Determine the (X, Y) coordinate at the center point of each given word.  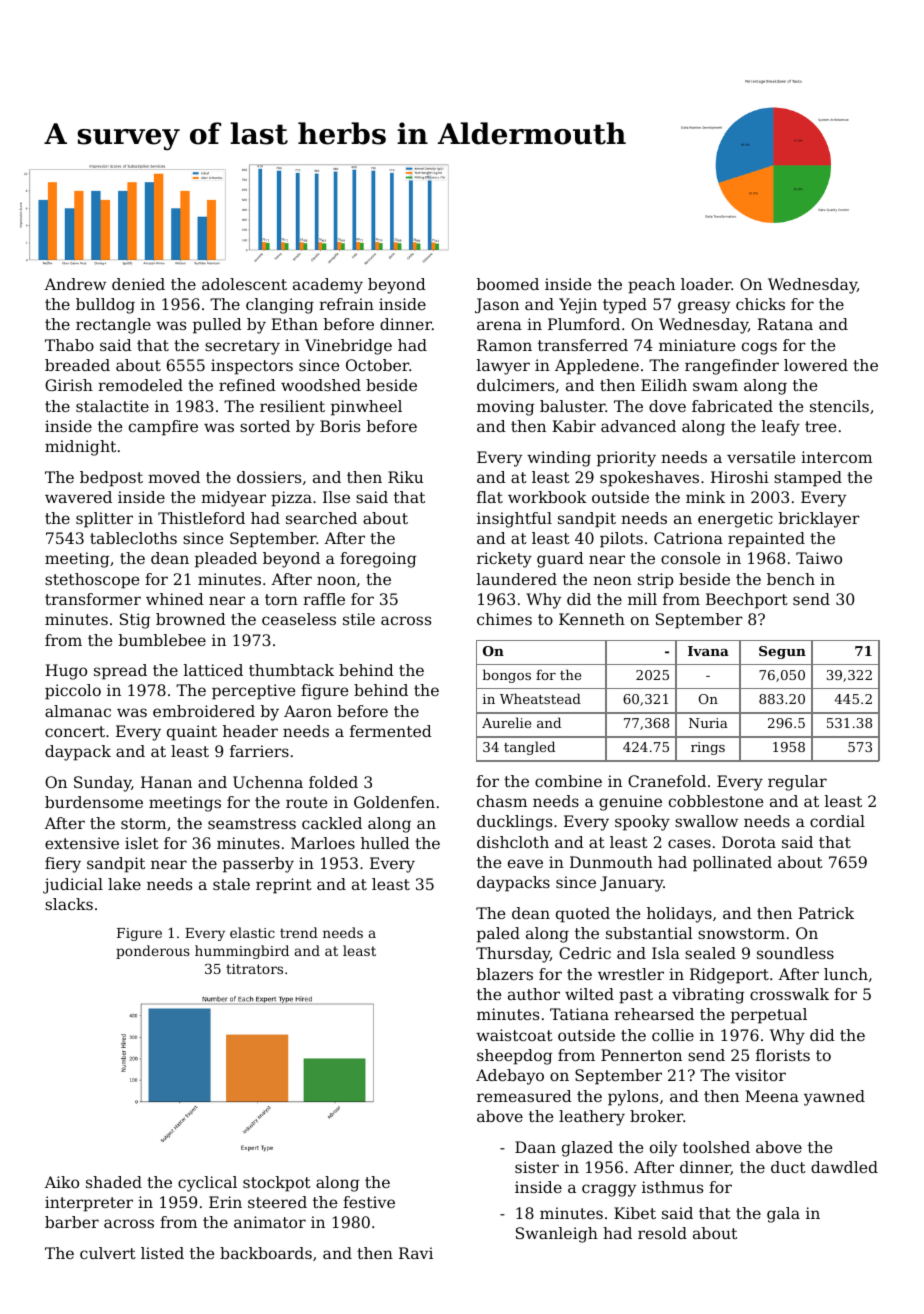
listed (162, 1253)
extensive (82, 843)
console (690, 558)
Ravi (416, 1253)
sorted (265, 426)
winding (559, 459)
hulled (385, 843)
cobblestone (716, 801)
